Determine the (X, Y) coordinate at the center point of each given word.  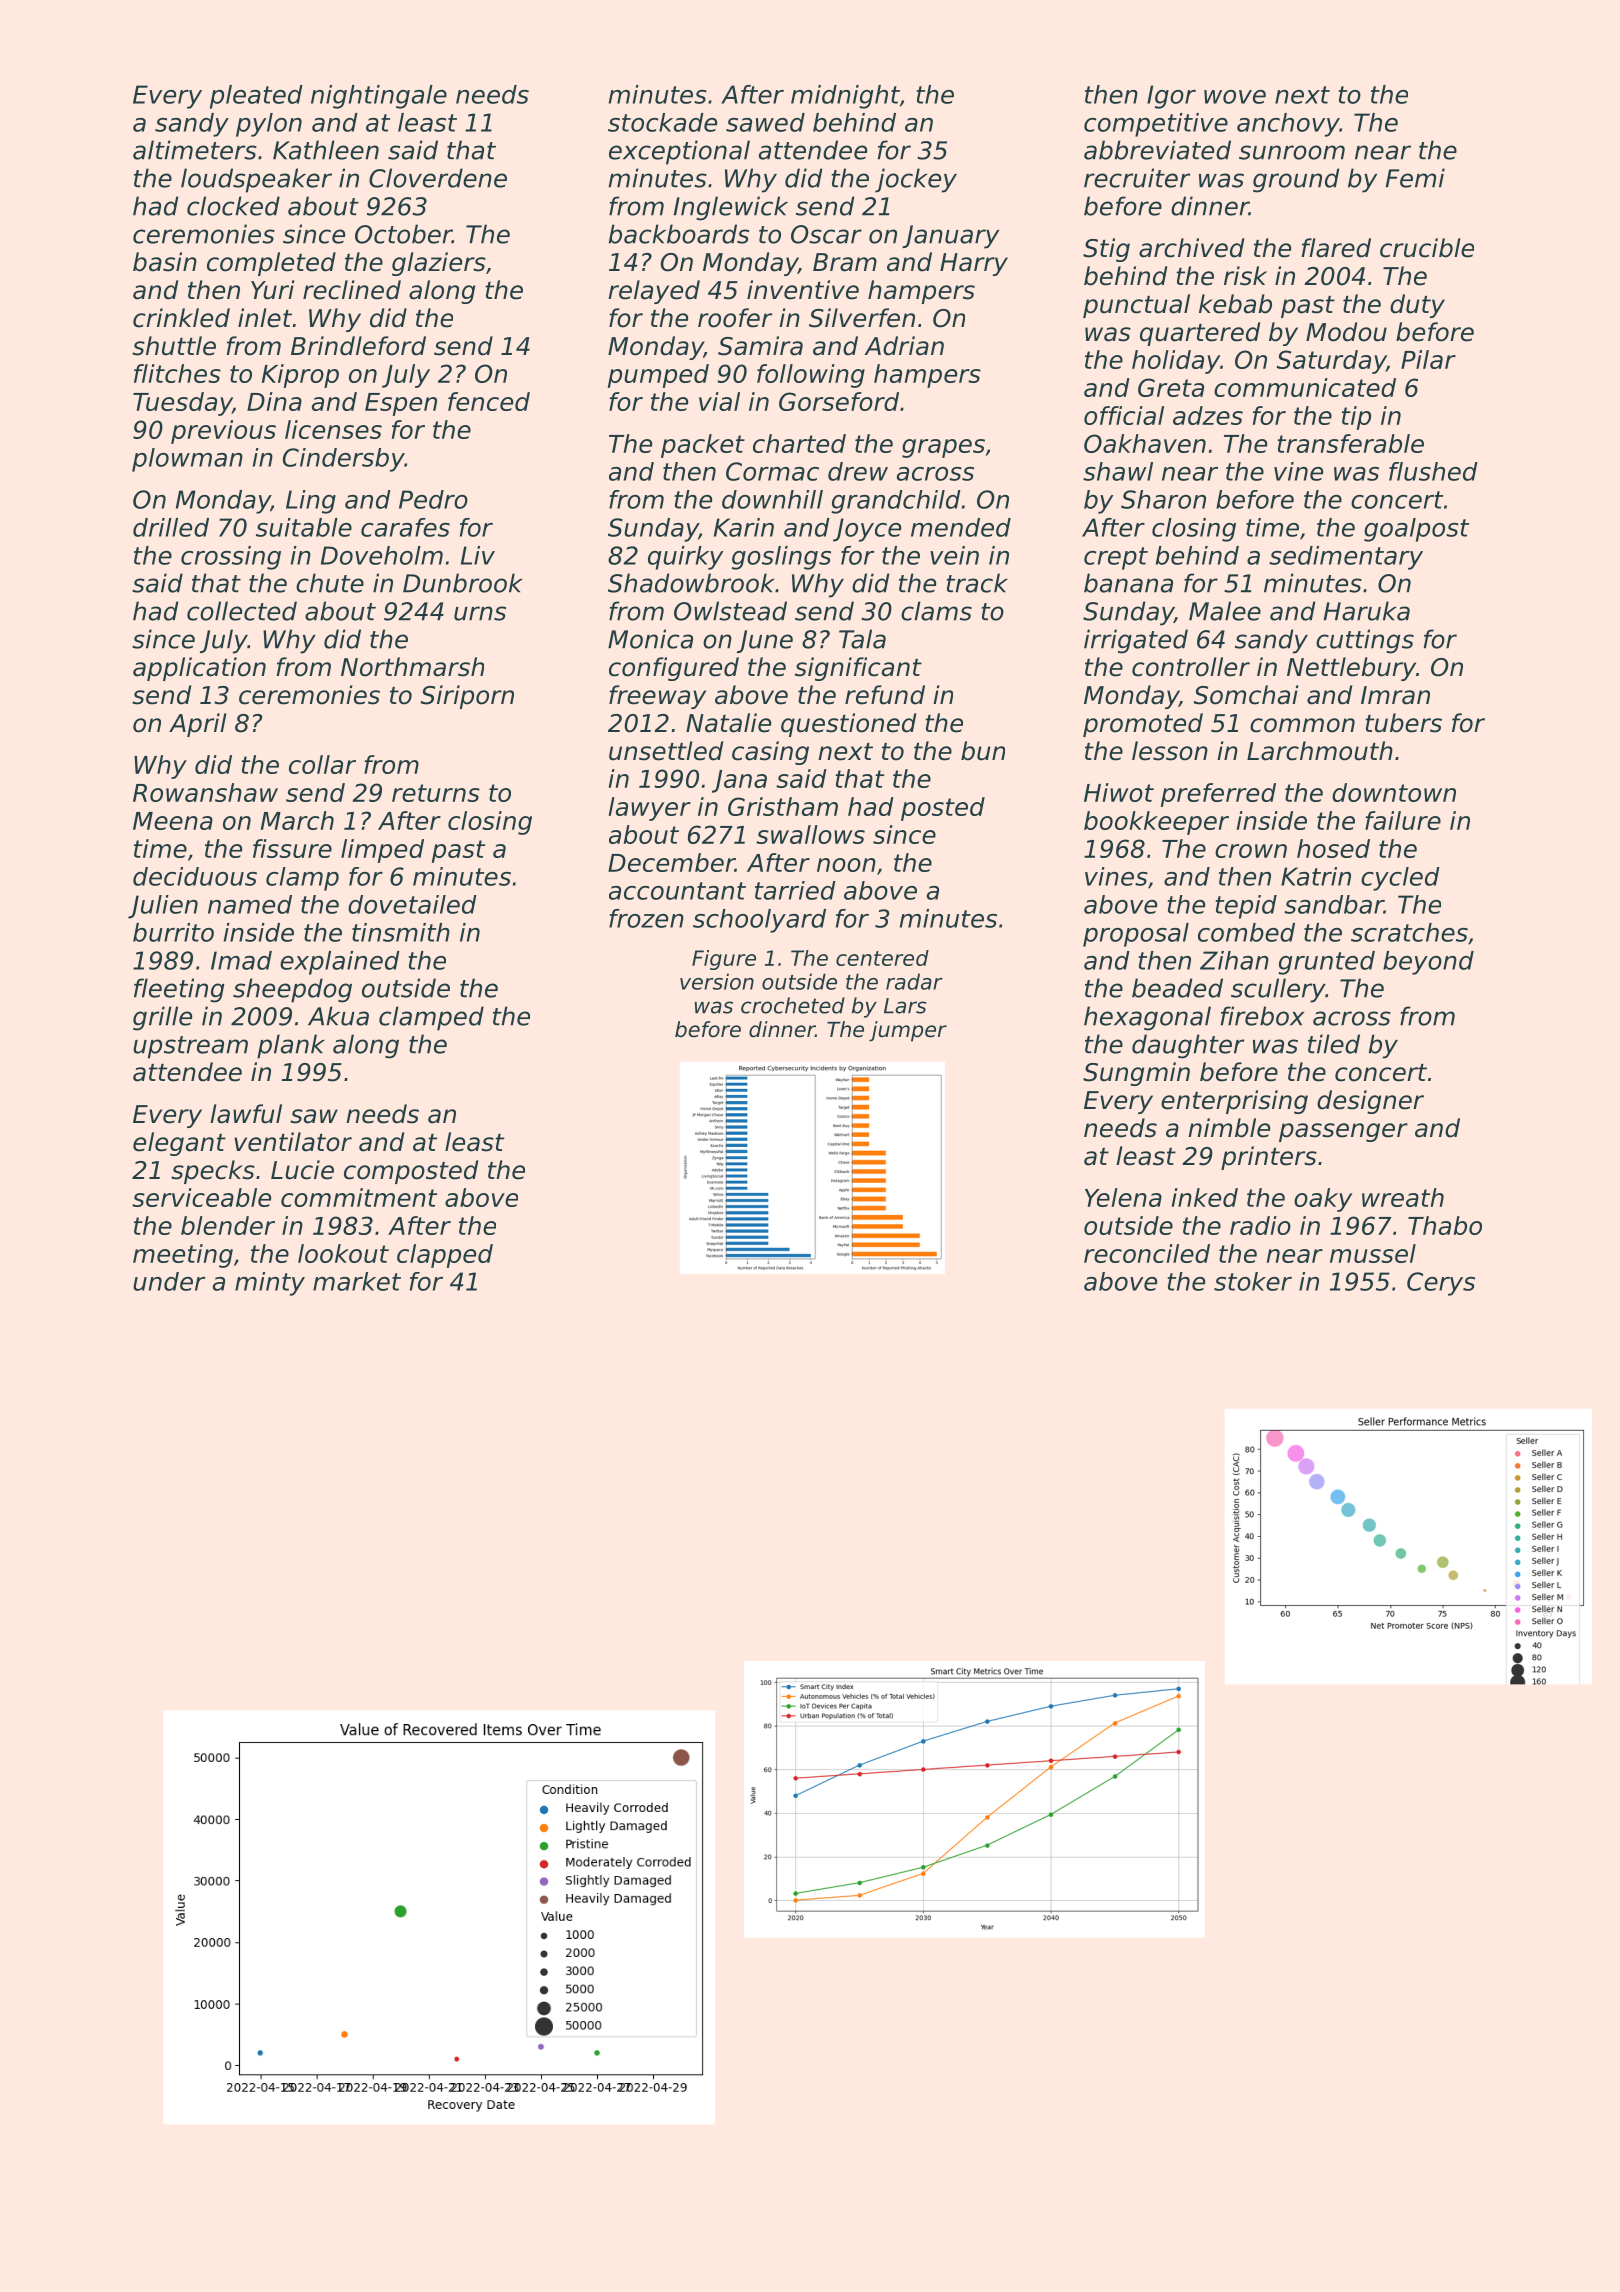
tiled (1334, 1044)
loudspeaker (256, 180)
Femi (1415, 178)
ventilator (293, 1142)
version (717, 981)
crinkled (181, 318)
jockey (916, 180)
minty (270, 1284)
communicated (1305, 387)
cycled (1400, 879)
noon (846, 865)
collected (242, 611)
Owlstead (730, 611)
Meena (173, 821)
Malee (1225, 611)
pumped (658, 376)
